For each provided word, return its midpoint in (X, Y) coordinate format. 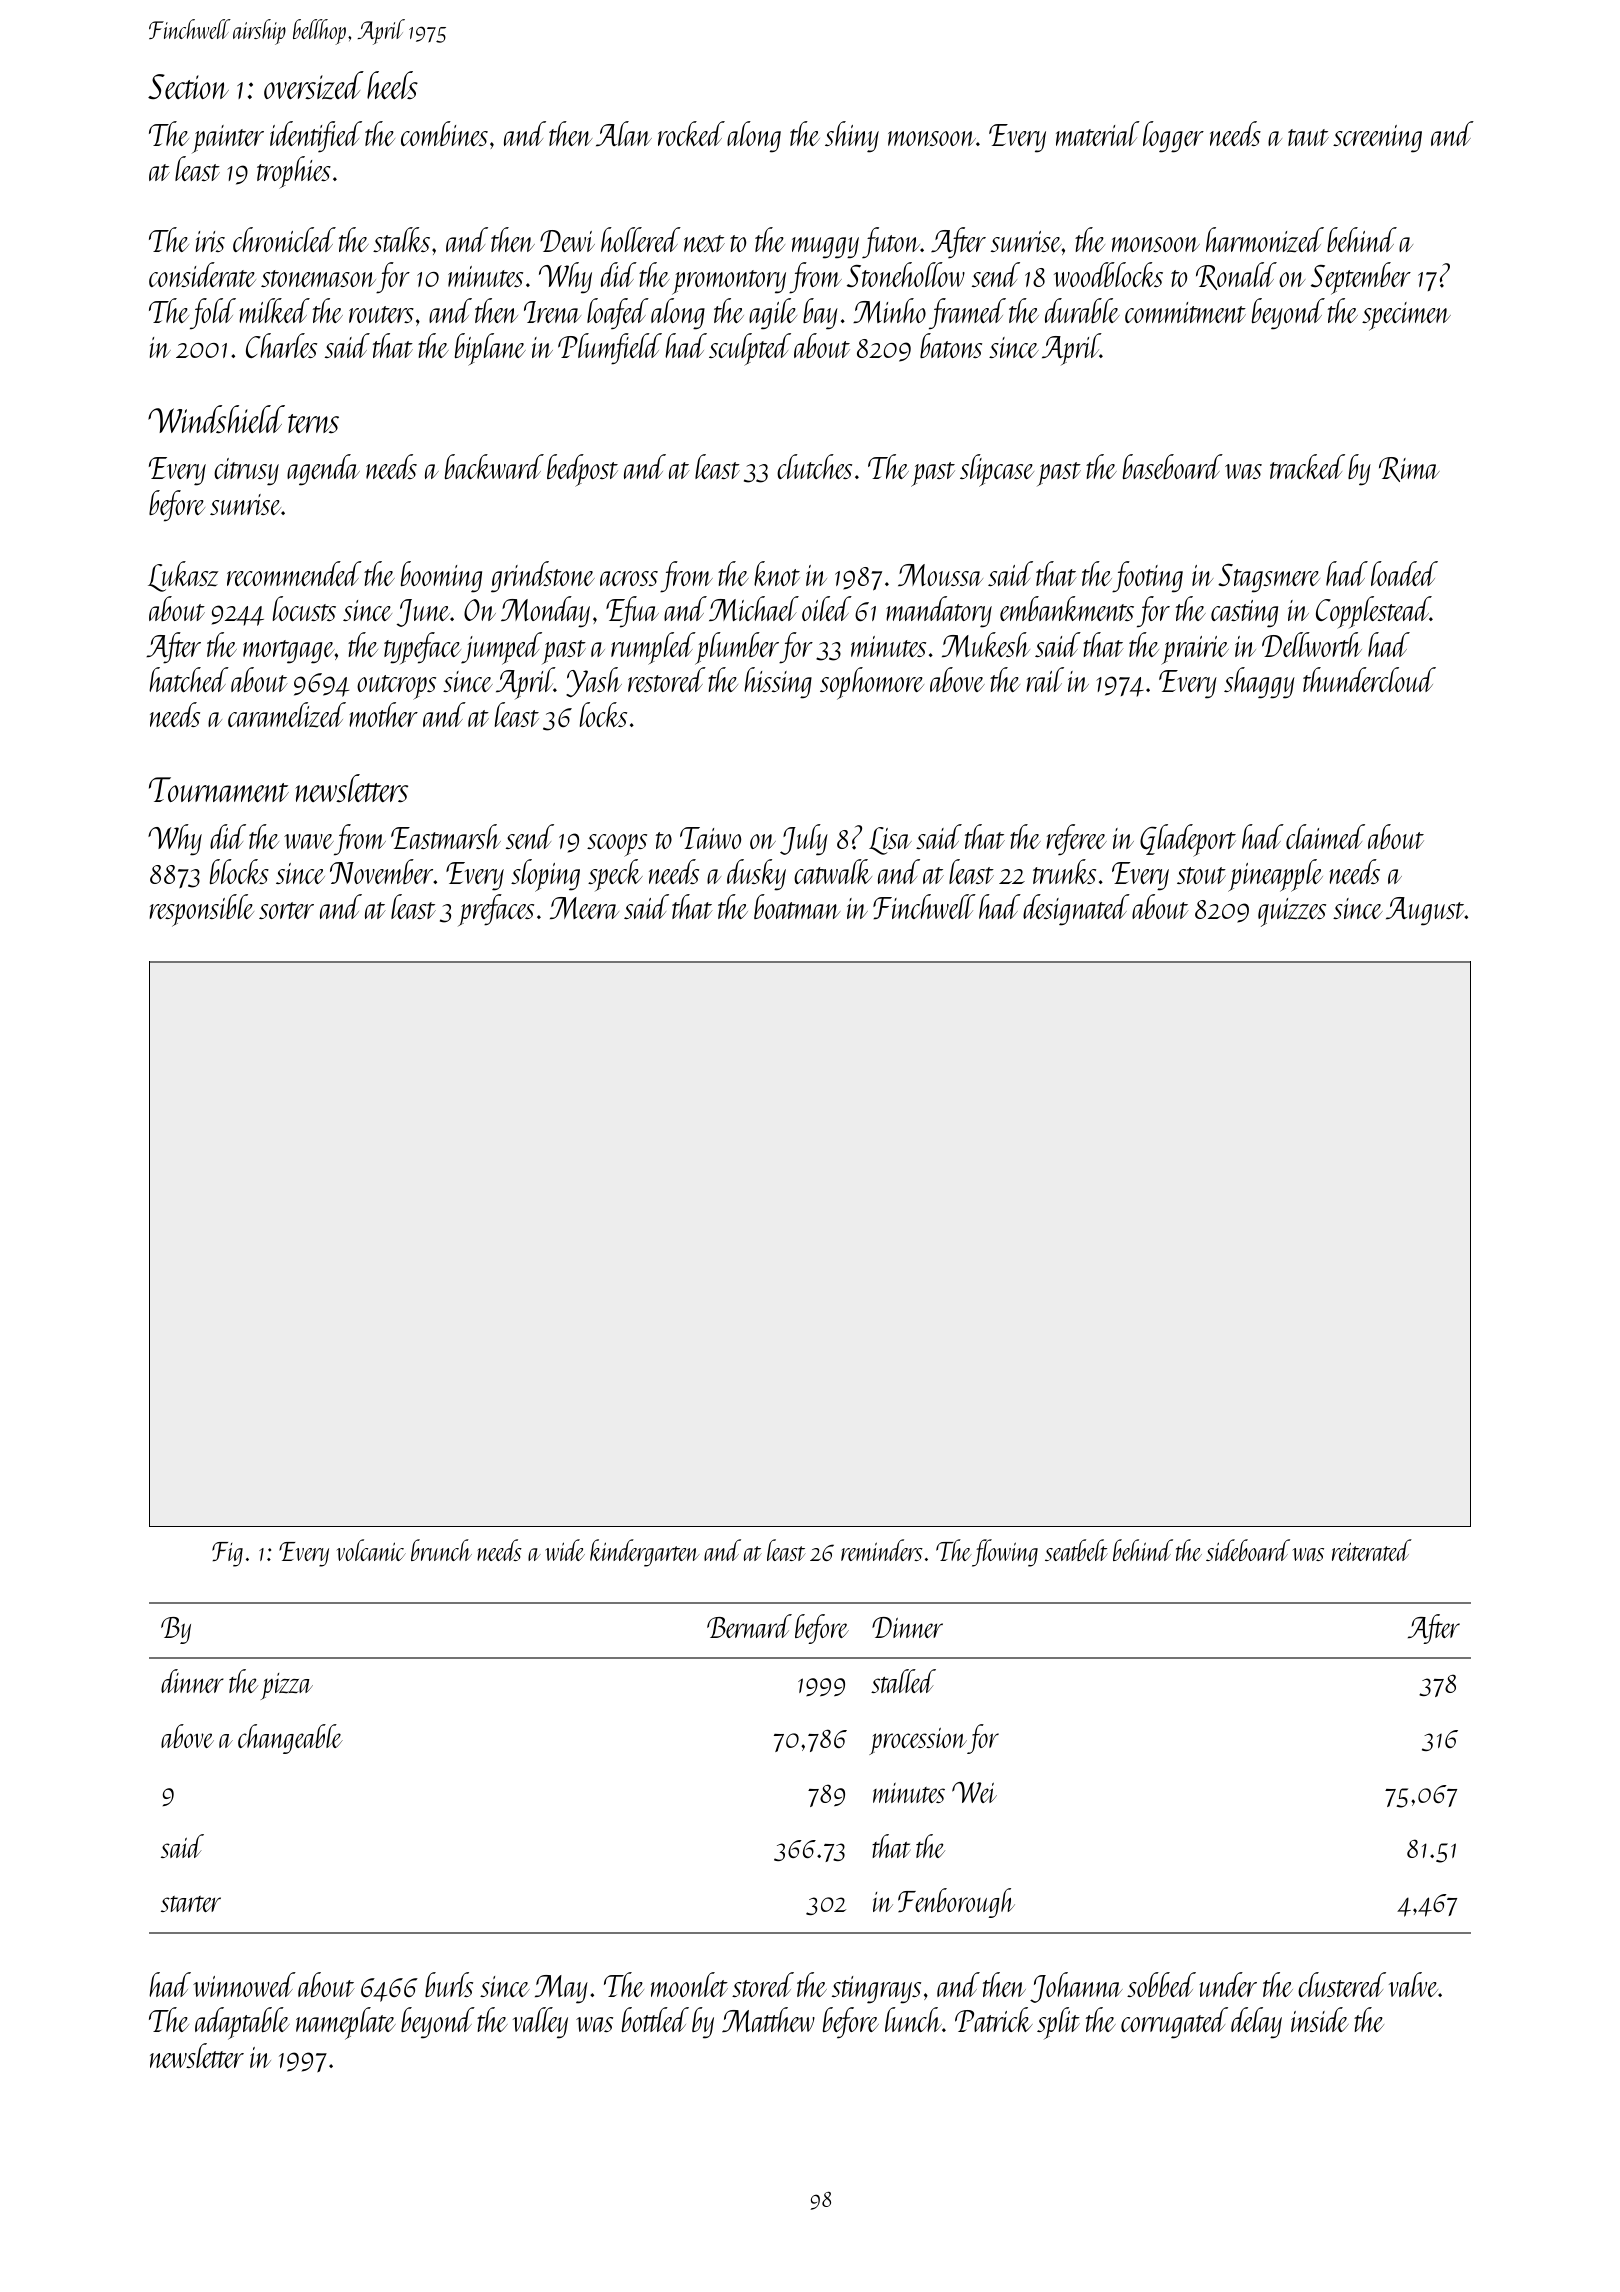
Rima (1409, 469)
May (561, 1989)
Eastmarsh (446, 836)
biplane (490, 349)
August (1425, 911)
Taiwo (710, 838)
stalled (903, 1681)
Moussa (940, 575)
